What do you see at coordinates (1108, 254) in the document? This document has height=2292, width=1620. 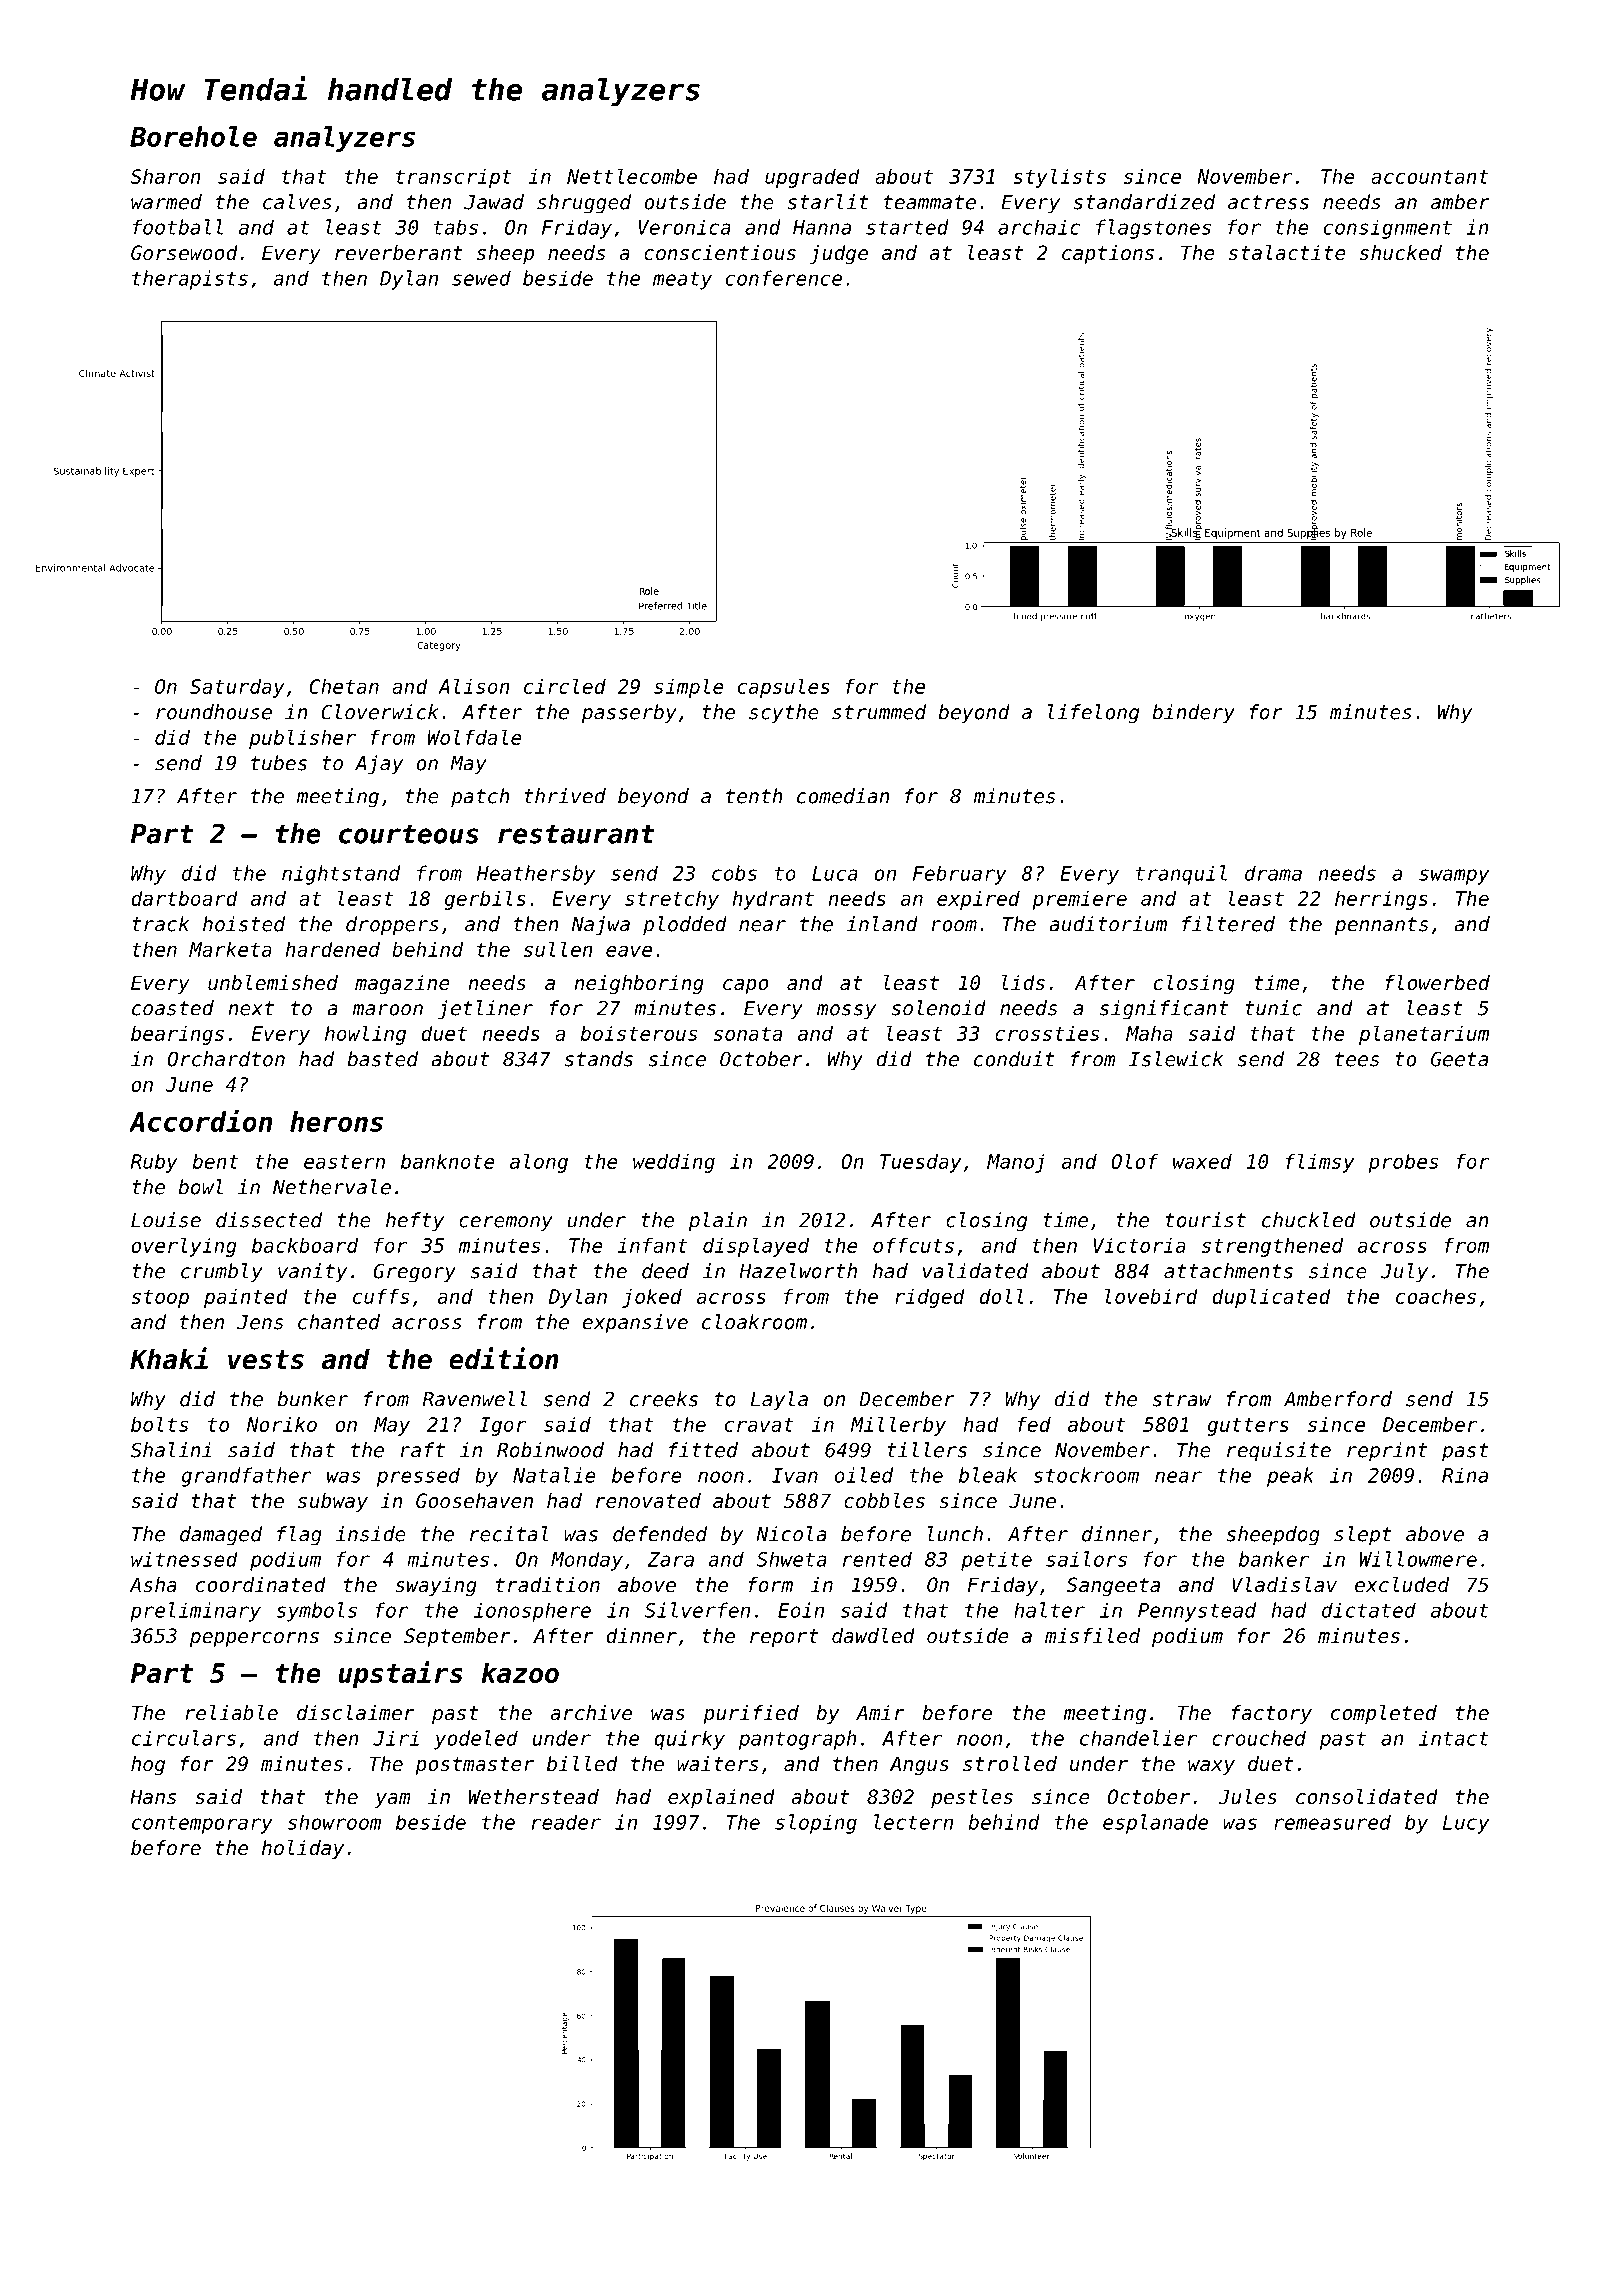 I see `captions` at bounding box center [1108, 254].
